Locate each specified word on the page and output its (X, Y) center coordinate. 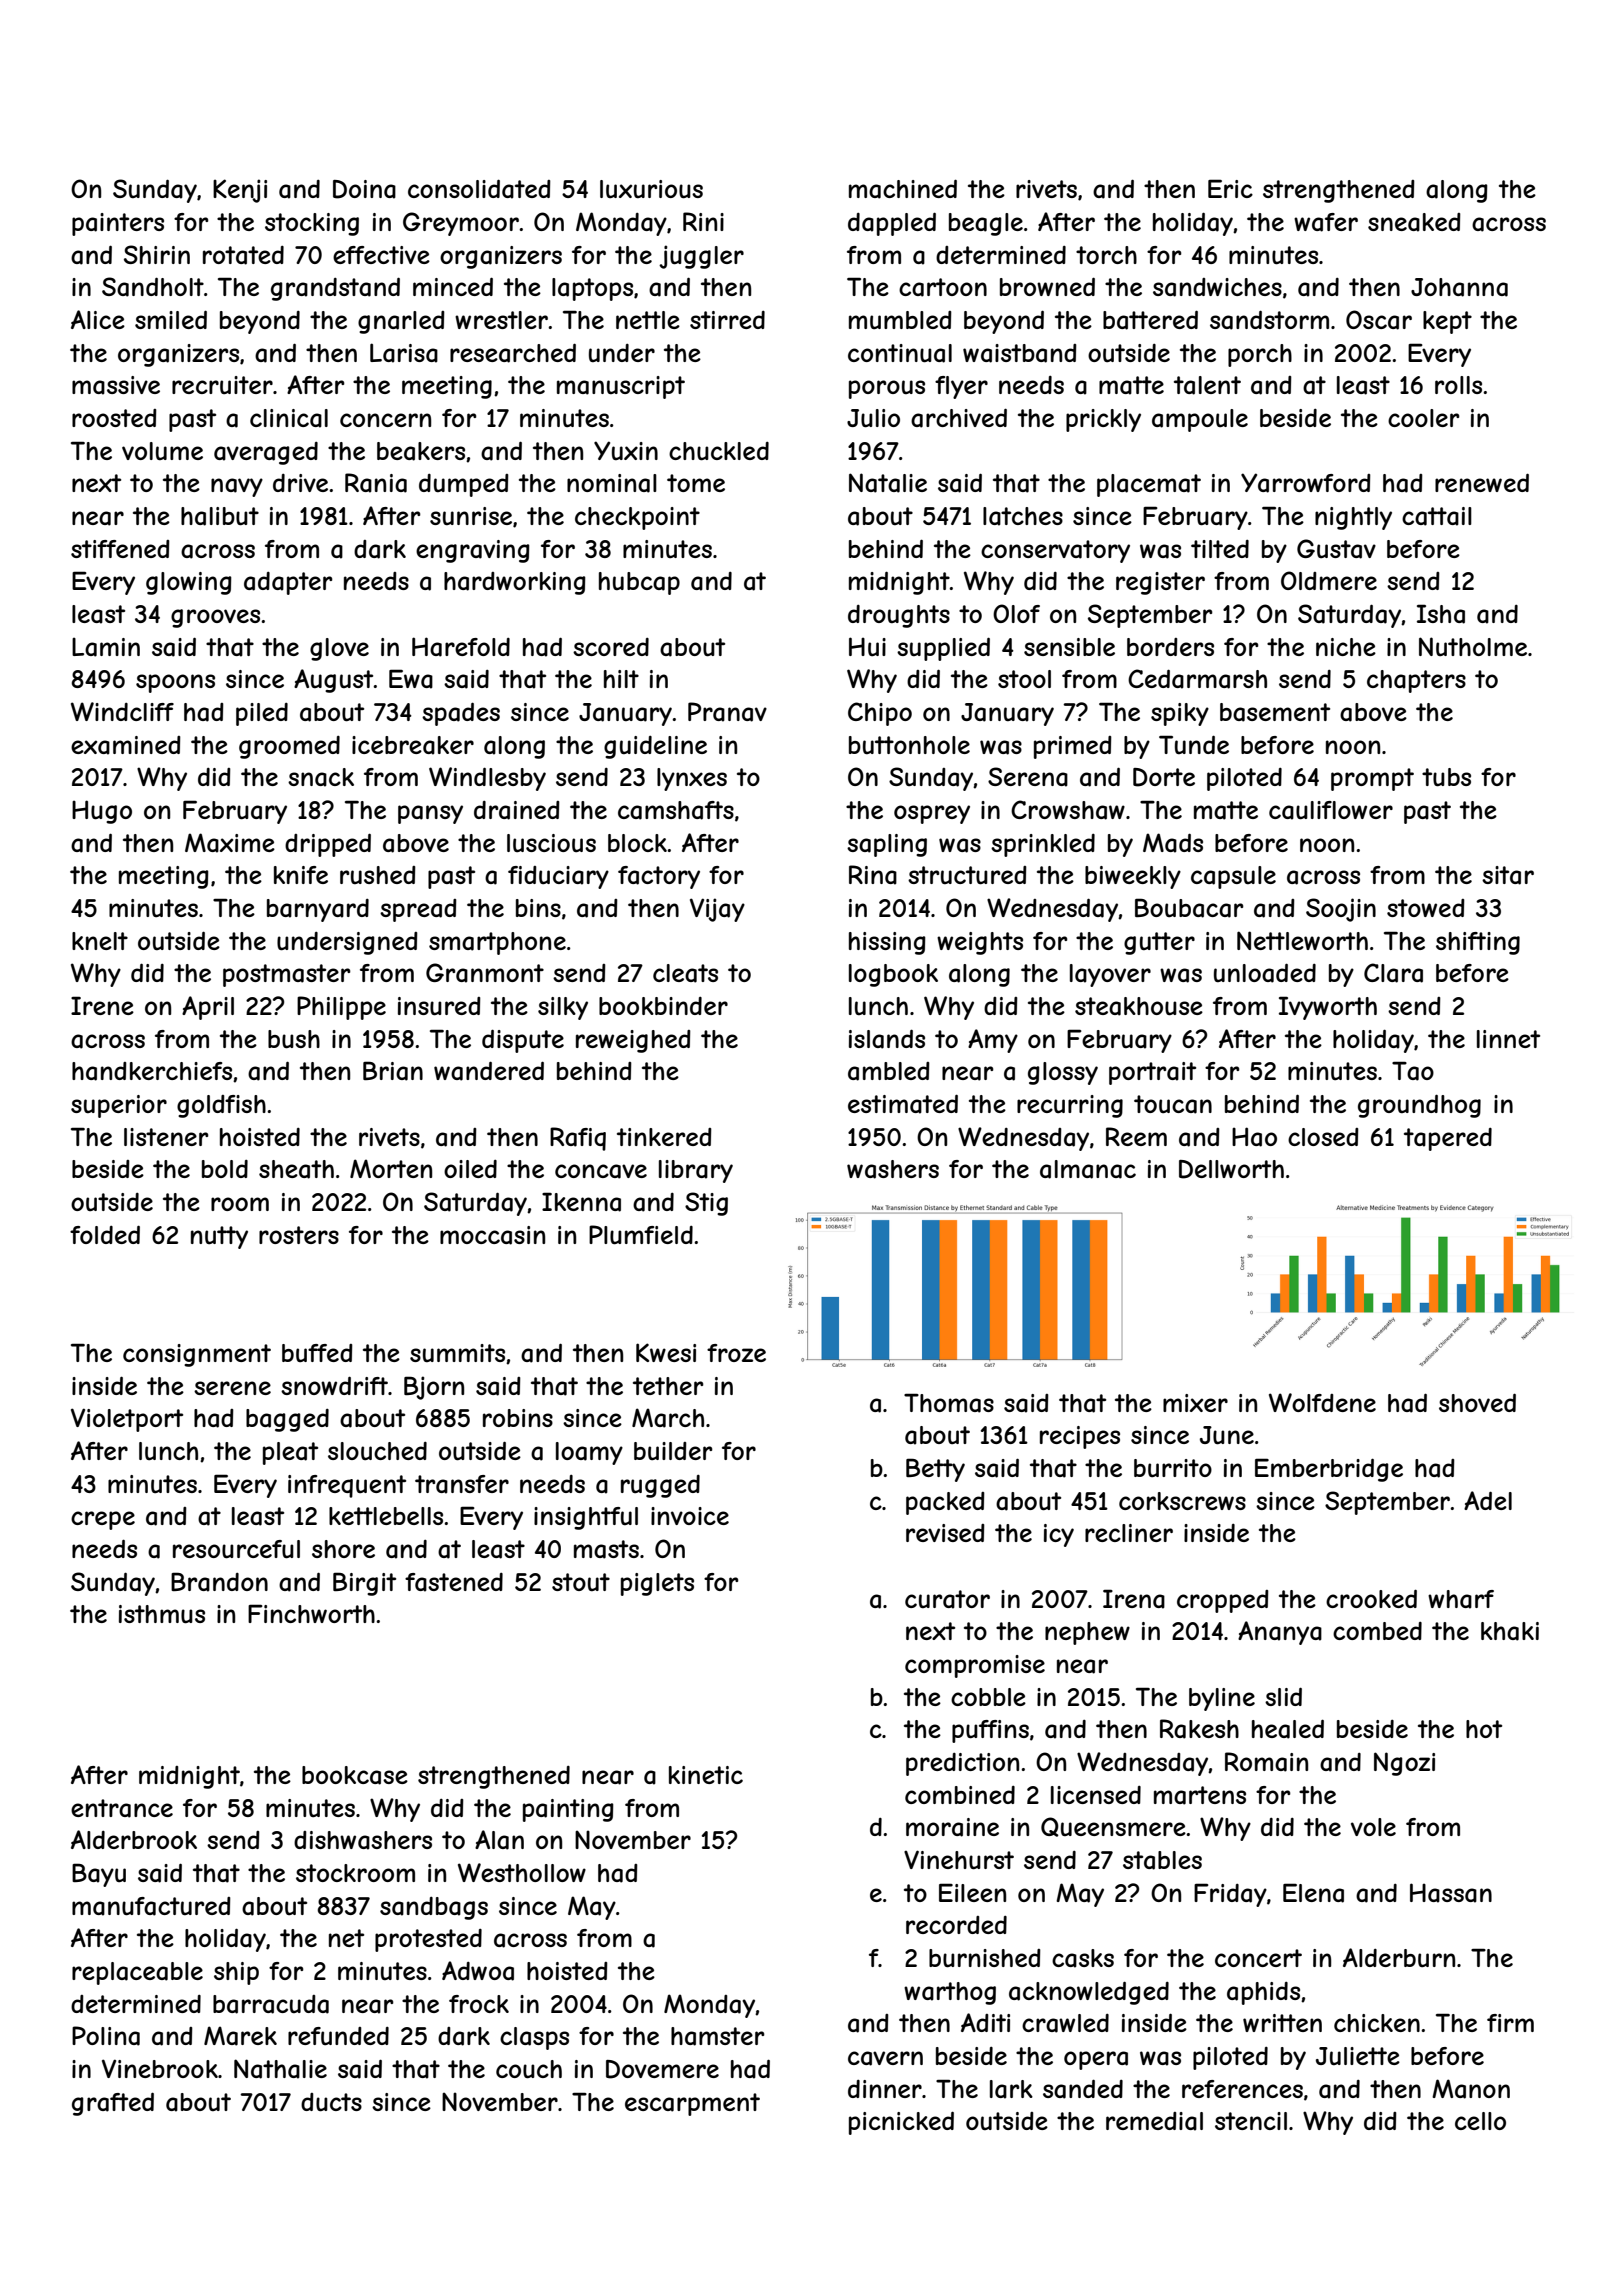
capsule (1233, 877)
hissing (887, 943)
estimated (903, 1104)
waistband (1020, 353)
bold (225, 1169)
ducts (331, 2102)
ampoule (1200, 420)
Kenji (240, 191)
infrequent (347, 1486)
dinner (885, 2089)
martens (1200, 1795)
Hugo (102, 812)
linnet (1508, 1039)
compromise (975, 1666)
